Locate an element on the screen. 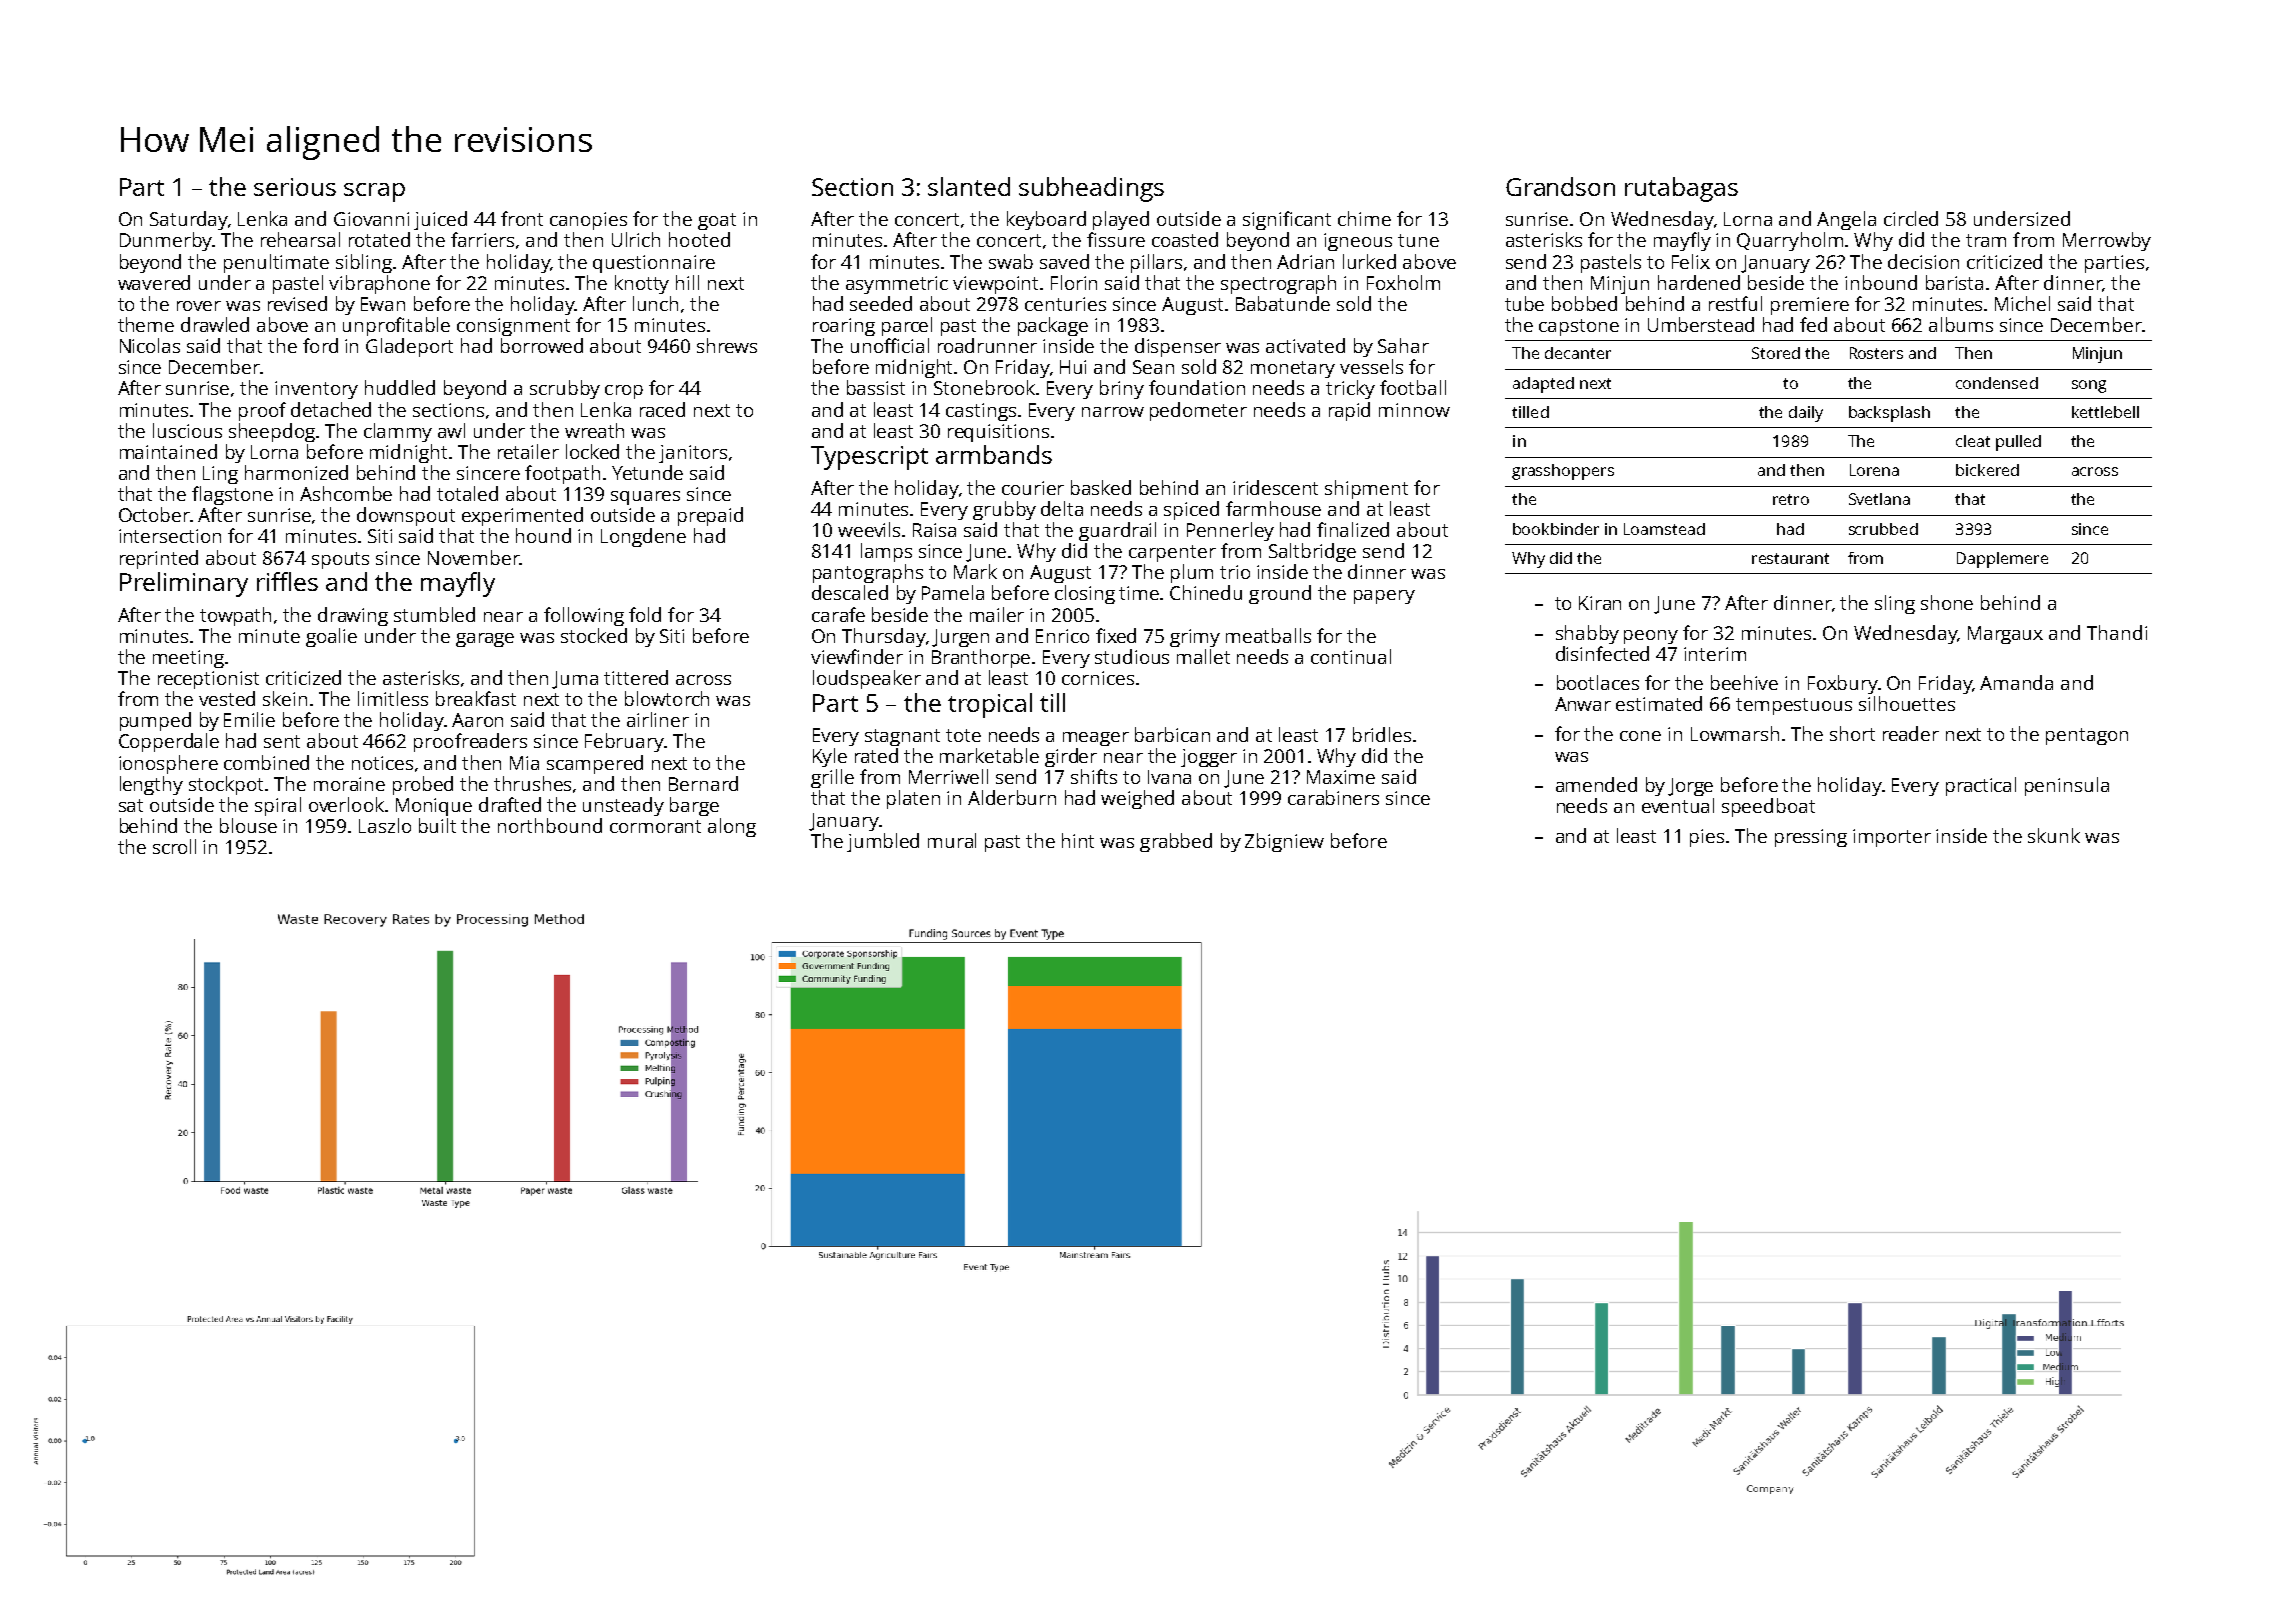  towpath is located at coordinates (235, 616).
